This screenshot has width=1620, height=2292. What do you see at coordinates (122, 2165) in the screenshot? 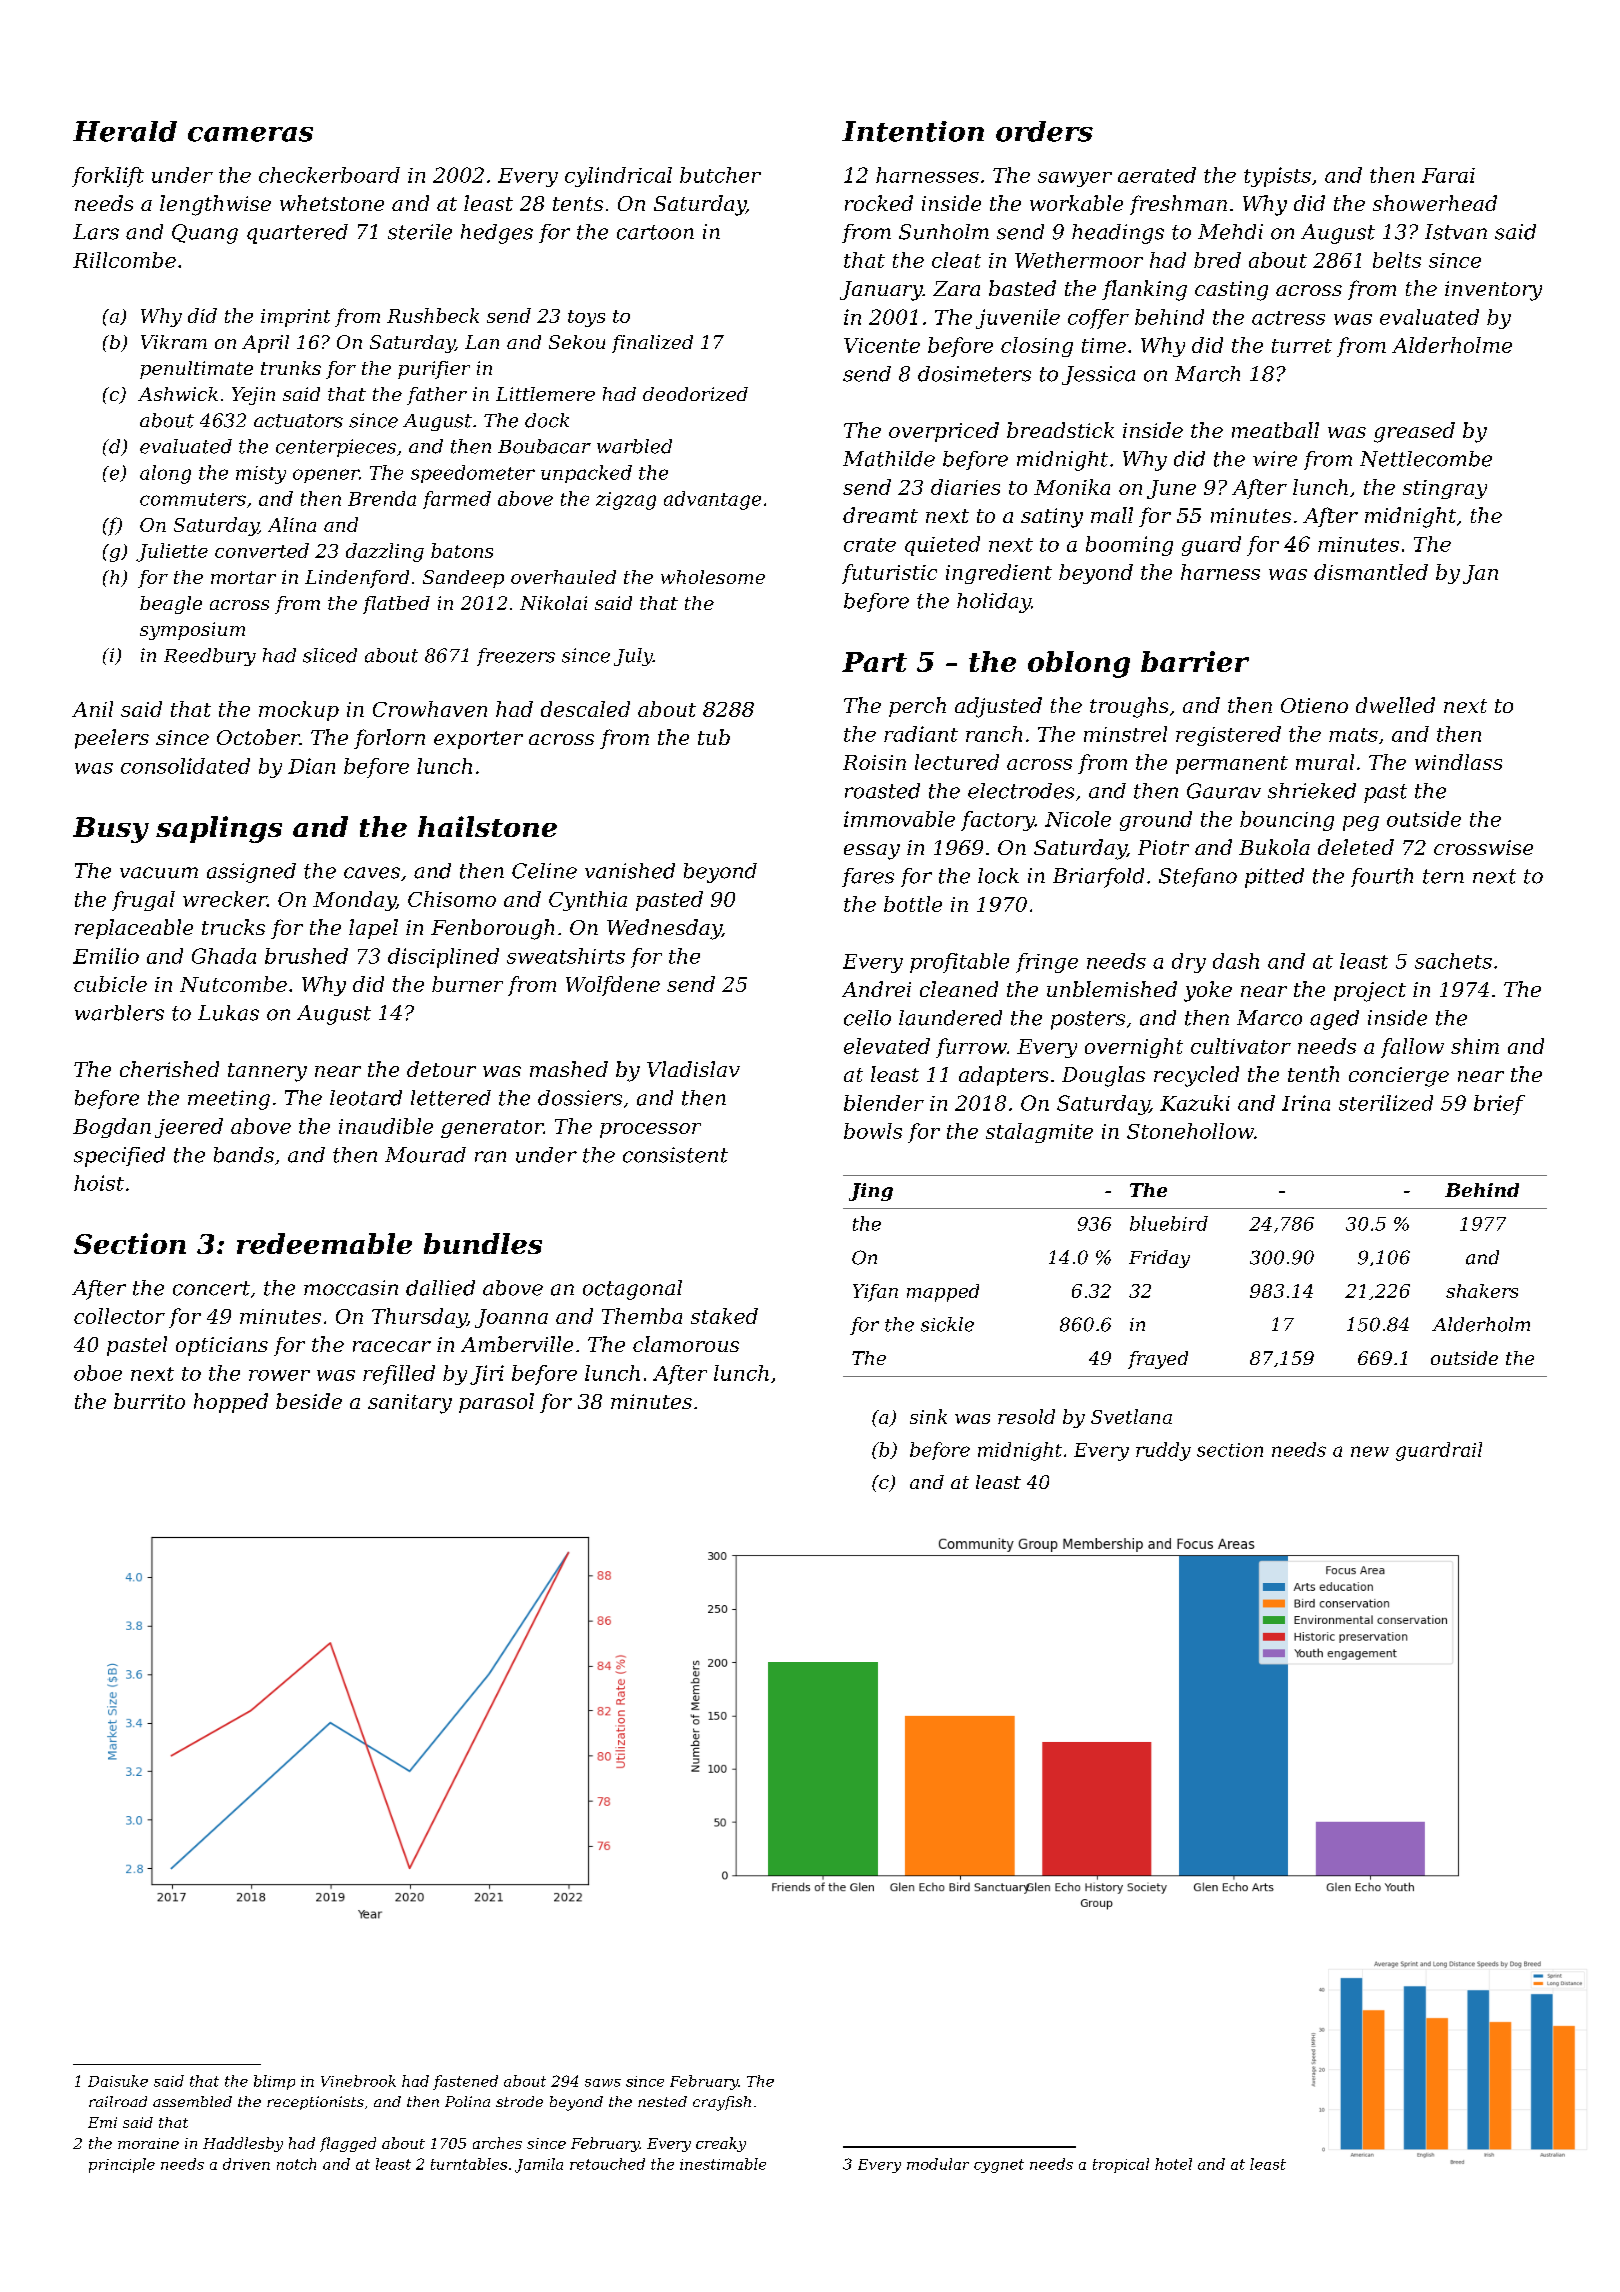
I see `principle` at bounding box center [122, 2165].
